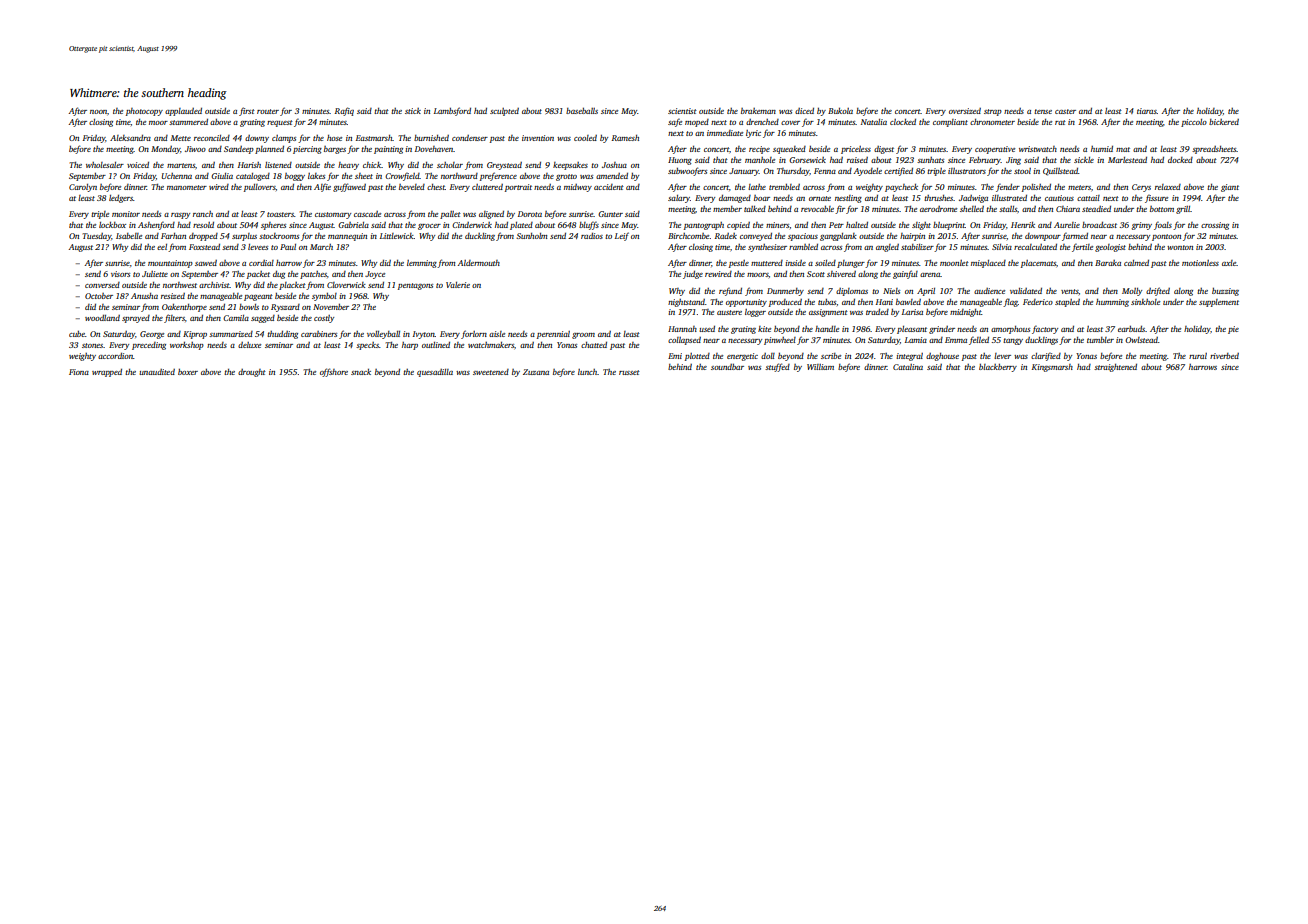 The image size is (1308, 924). What do you see at coordinates (1088, 198) in the screenshot?
I see `cattail` at bounding box center [1088, 198].
